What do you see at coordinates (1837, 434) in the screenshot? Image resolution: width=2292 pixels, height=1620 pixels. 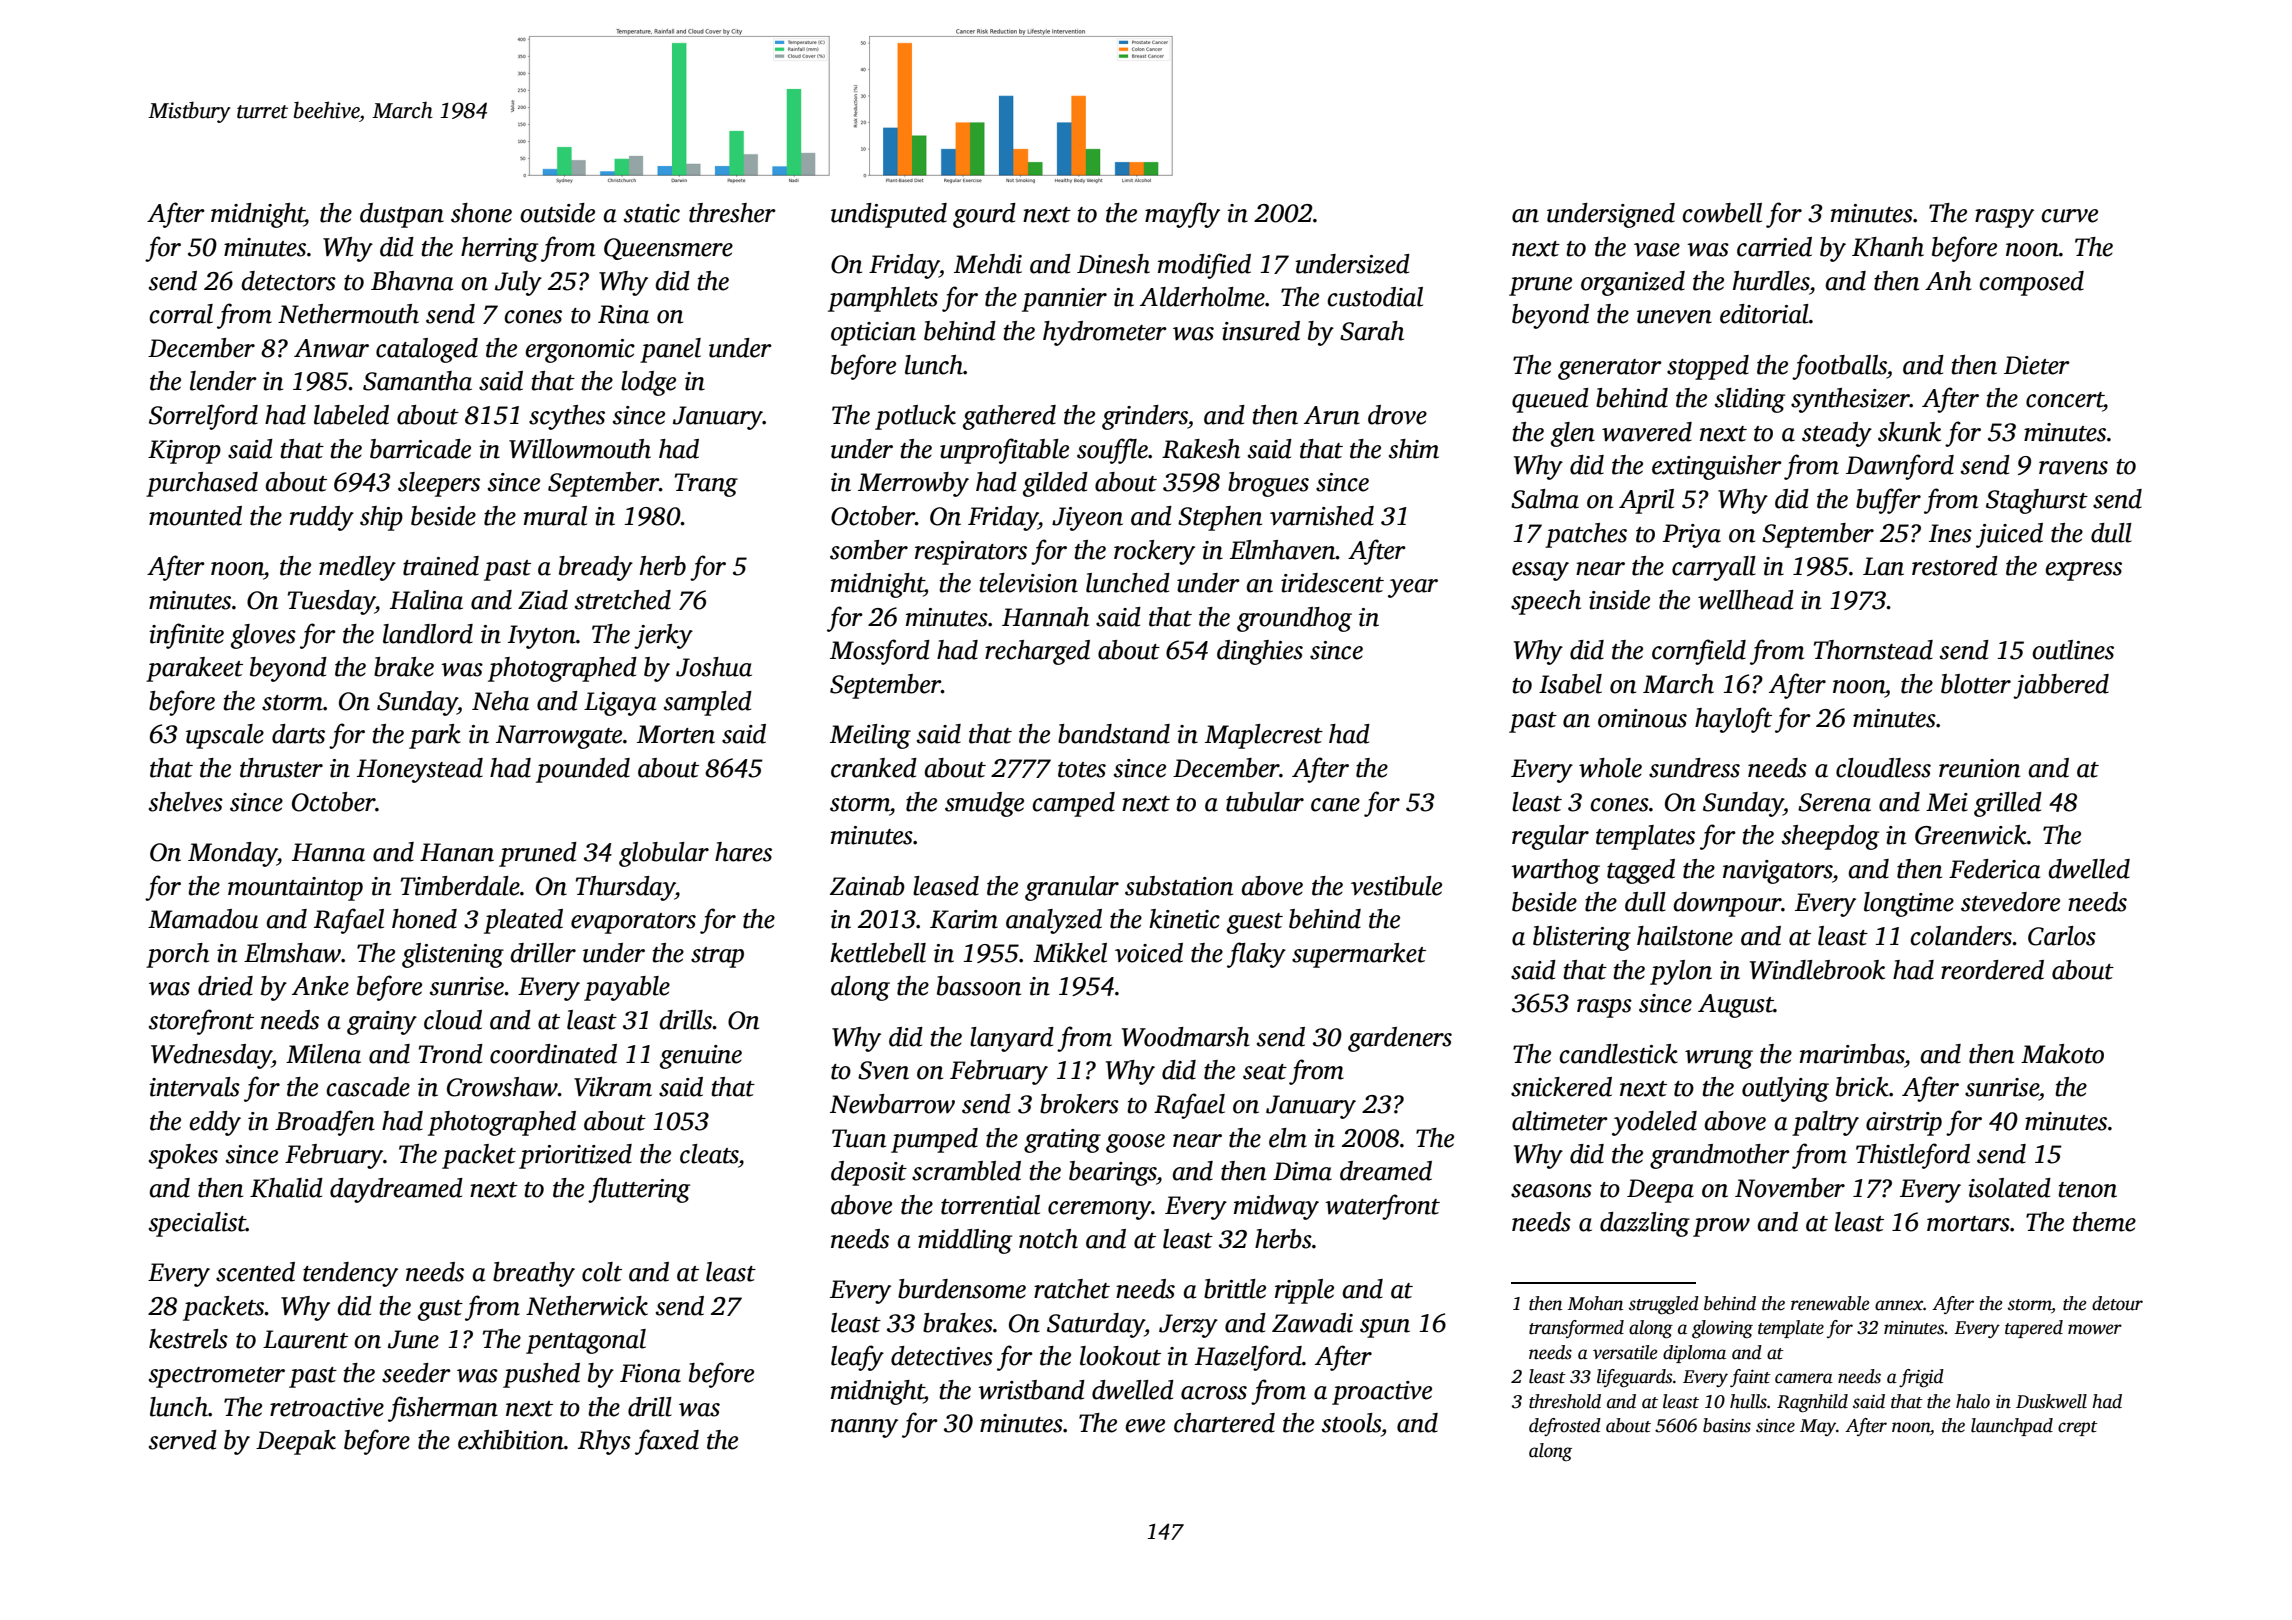 I see `steady` at bounding box center [1837, 434].
